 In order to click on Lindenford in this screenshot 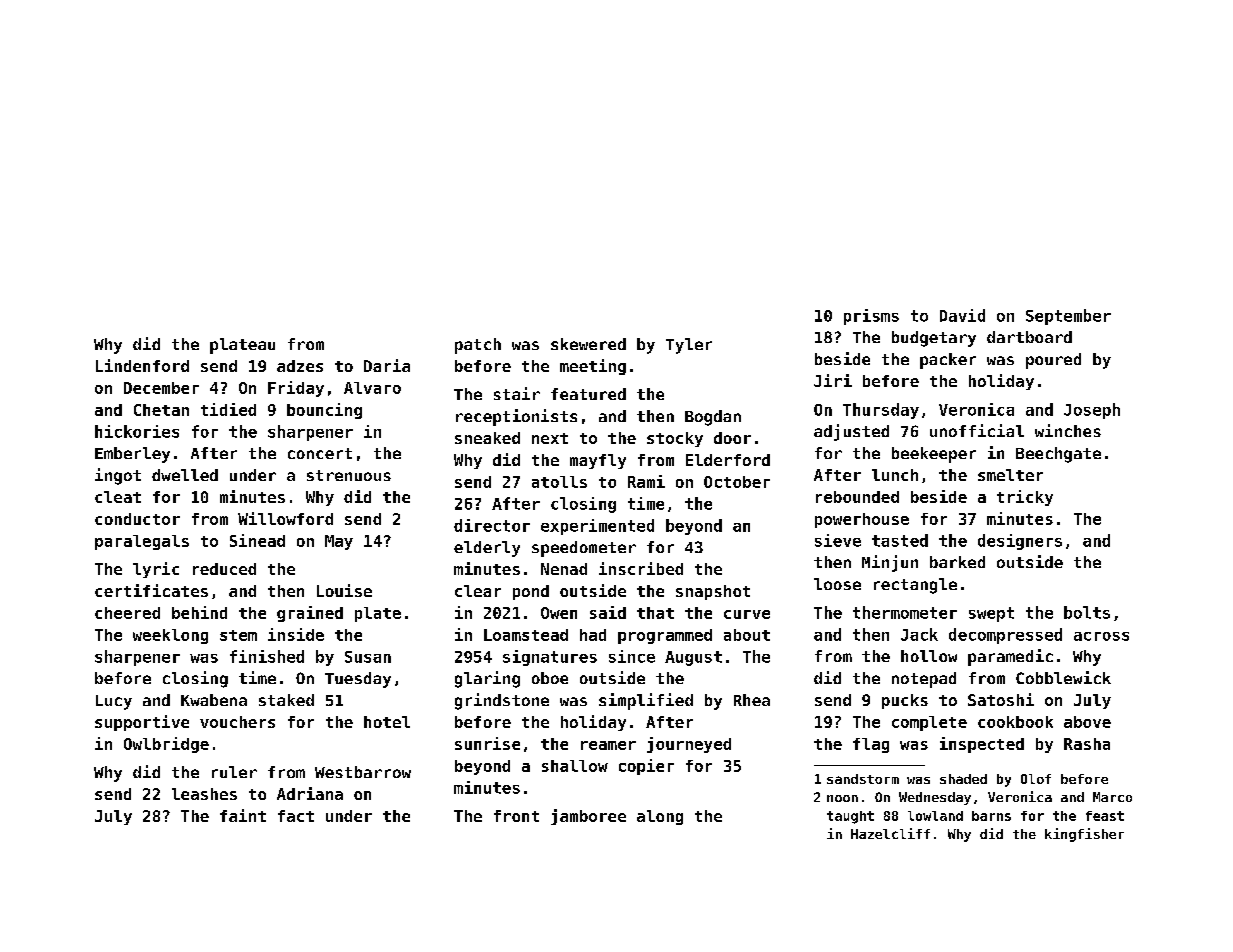, I will do `click(142, 365)`.
